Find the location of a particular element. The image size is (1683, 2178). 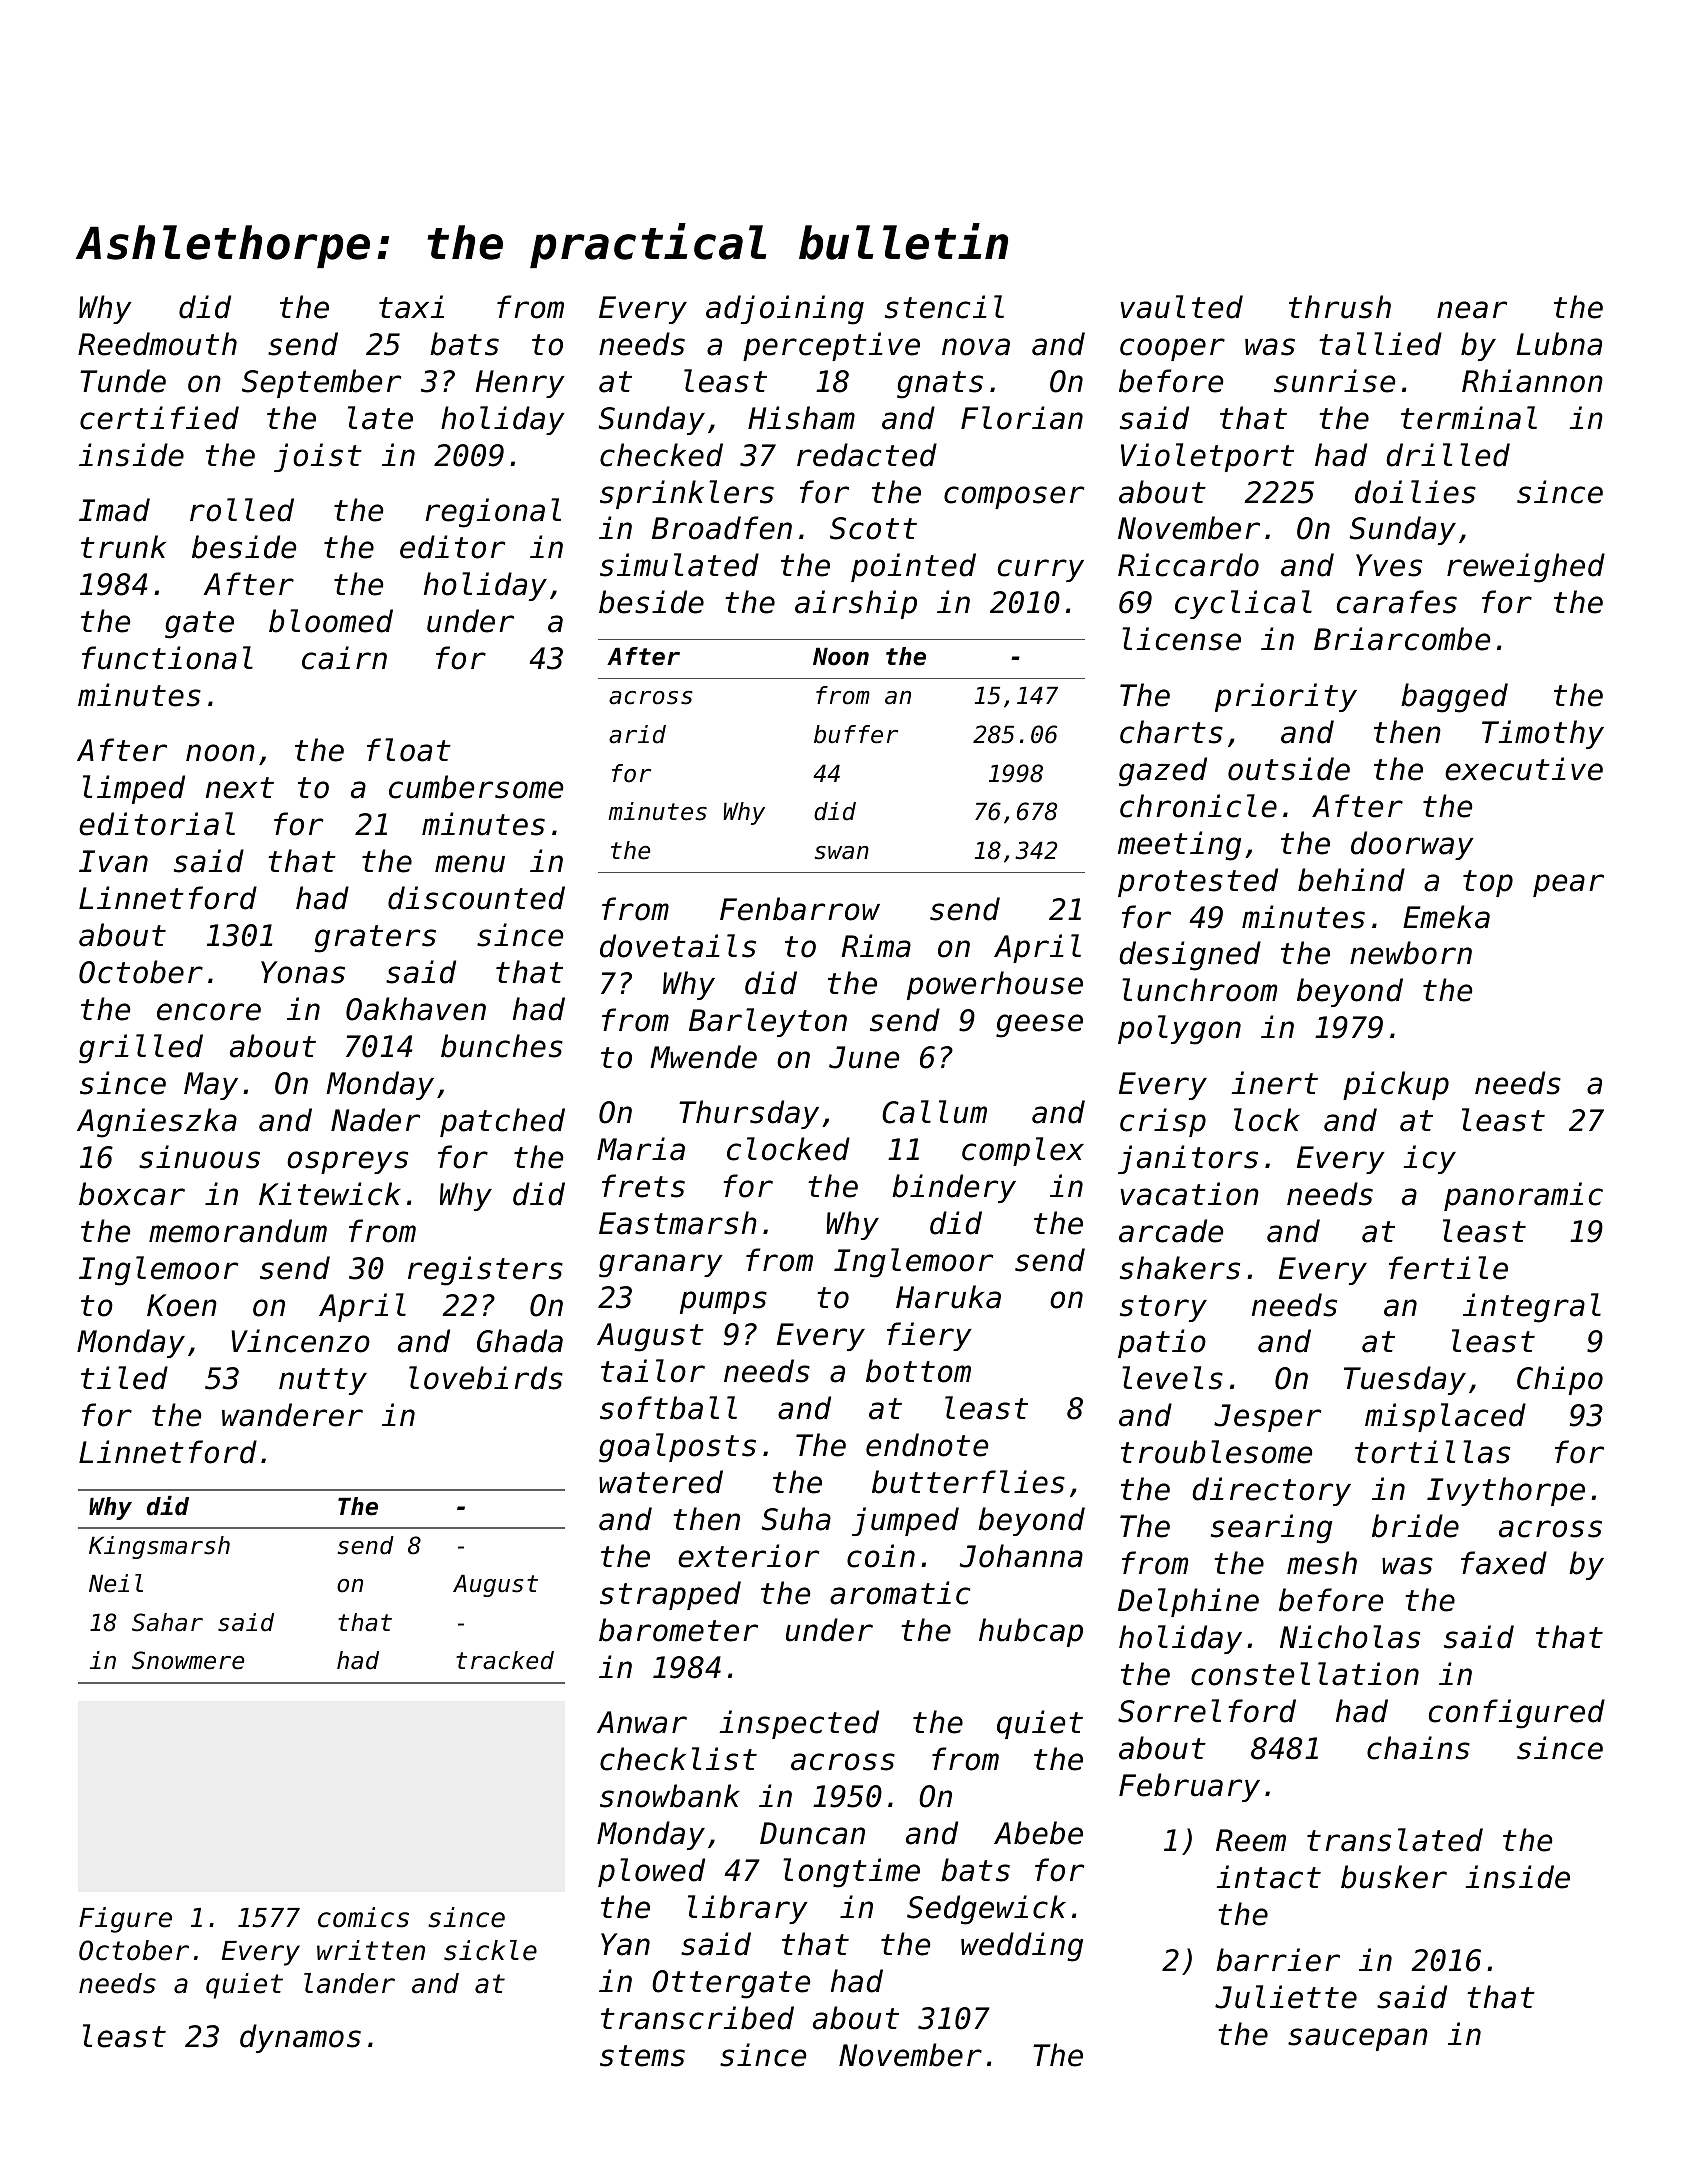

Timothy is located at coordinates (1543, 734).
